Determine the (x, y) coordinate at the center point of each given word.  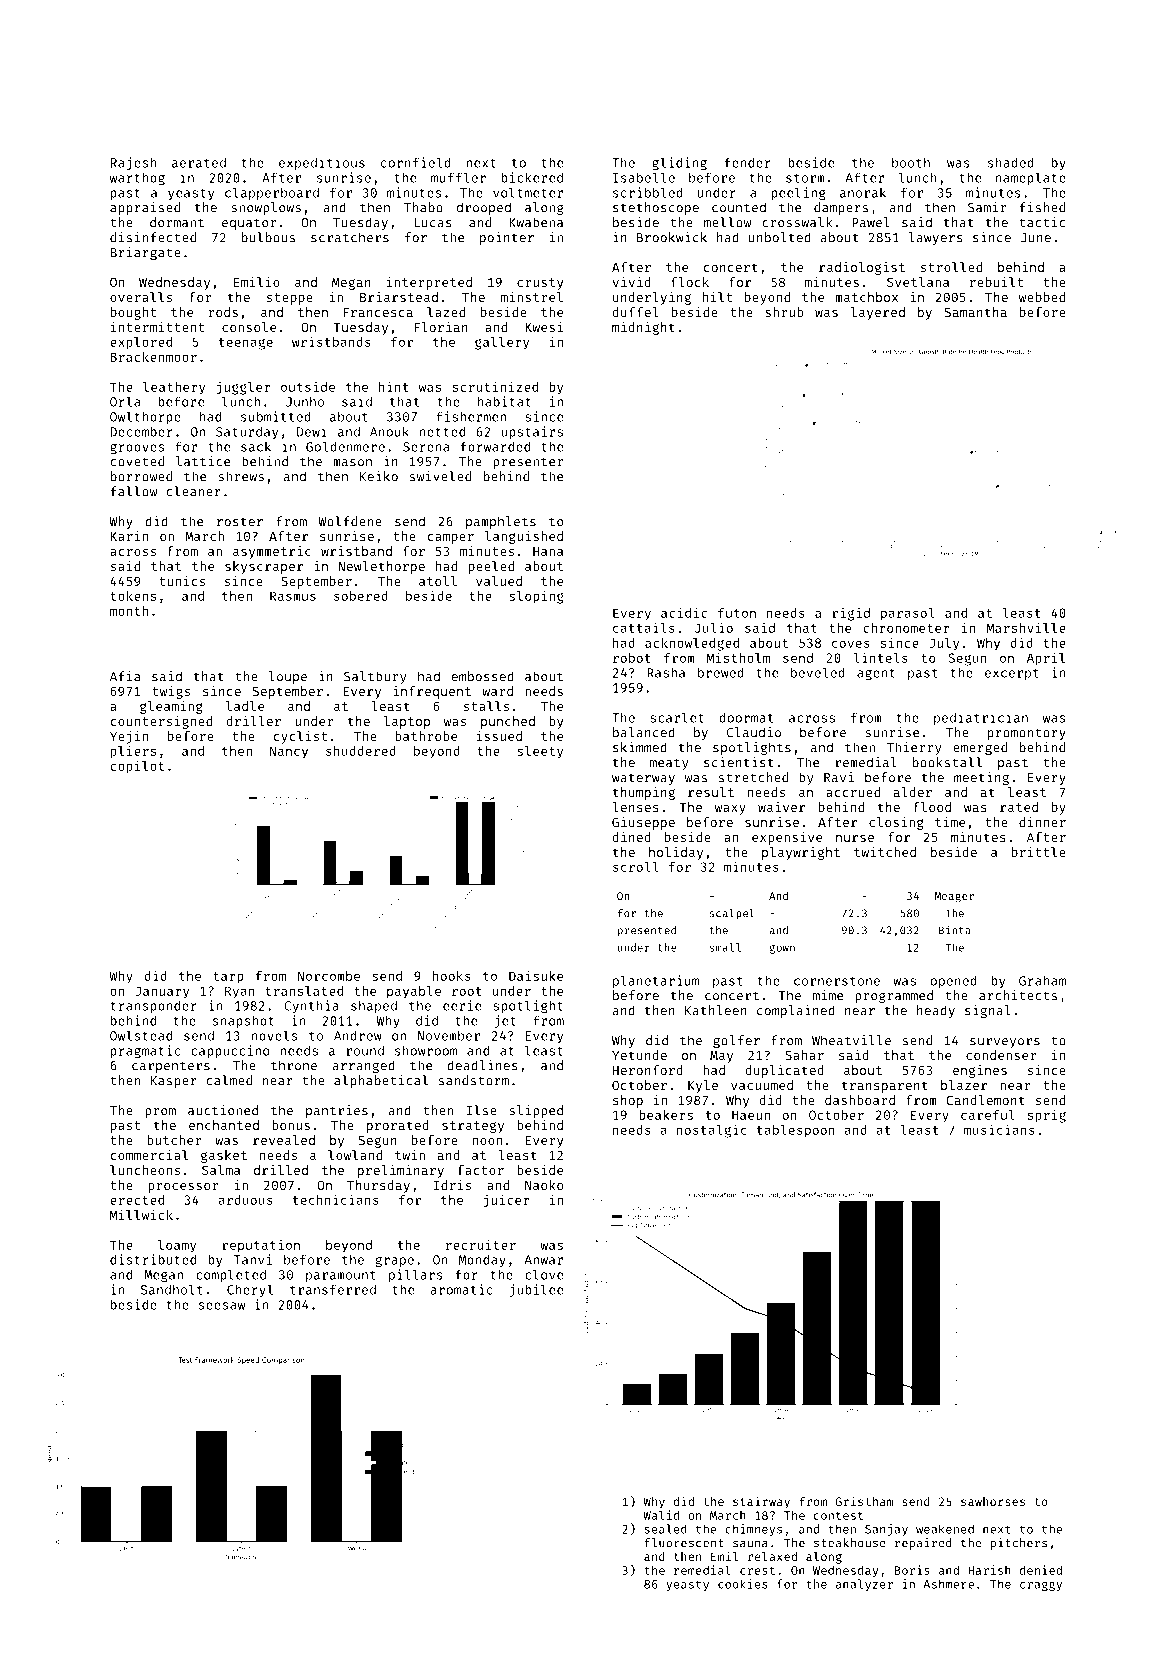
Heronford (648, 1070)
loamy (177, 1246)
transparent (885, 1087)
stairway (761, 1502)
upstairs (532, 432)
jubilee (536, 1290)
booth (911, 162)
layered (878, 313)
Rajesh (133, 163)
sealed (665, 1529)
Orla (125, 401)
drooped (484, 208)
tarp (228, 978)
